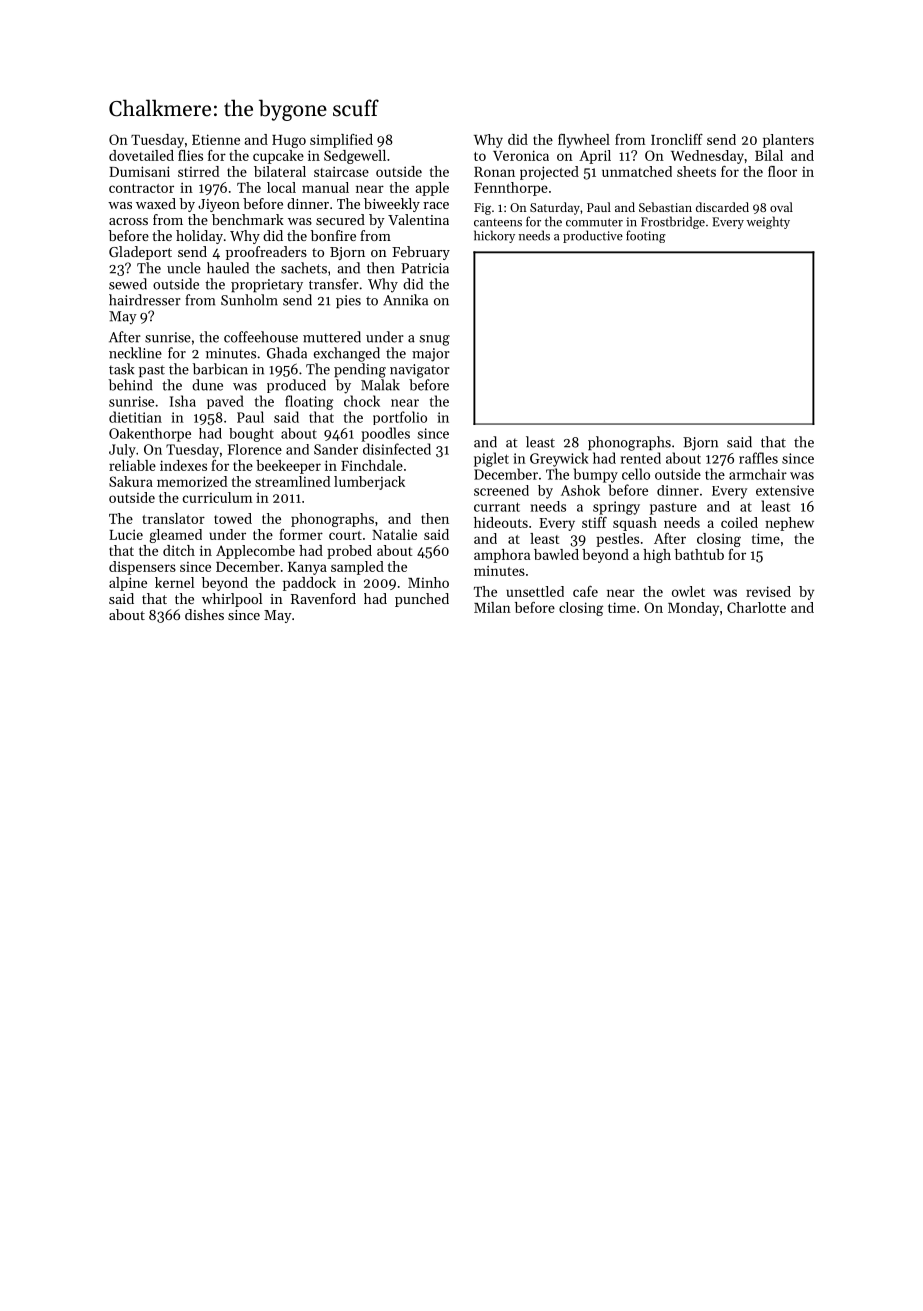  Describe the element at coordinates (492, 607) in the screenshot. I see `Milan` at that location.
